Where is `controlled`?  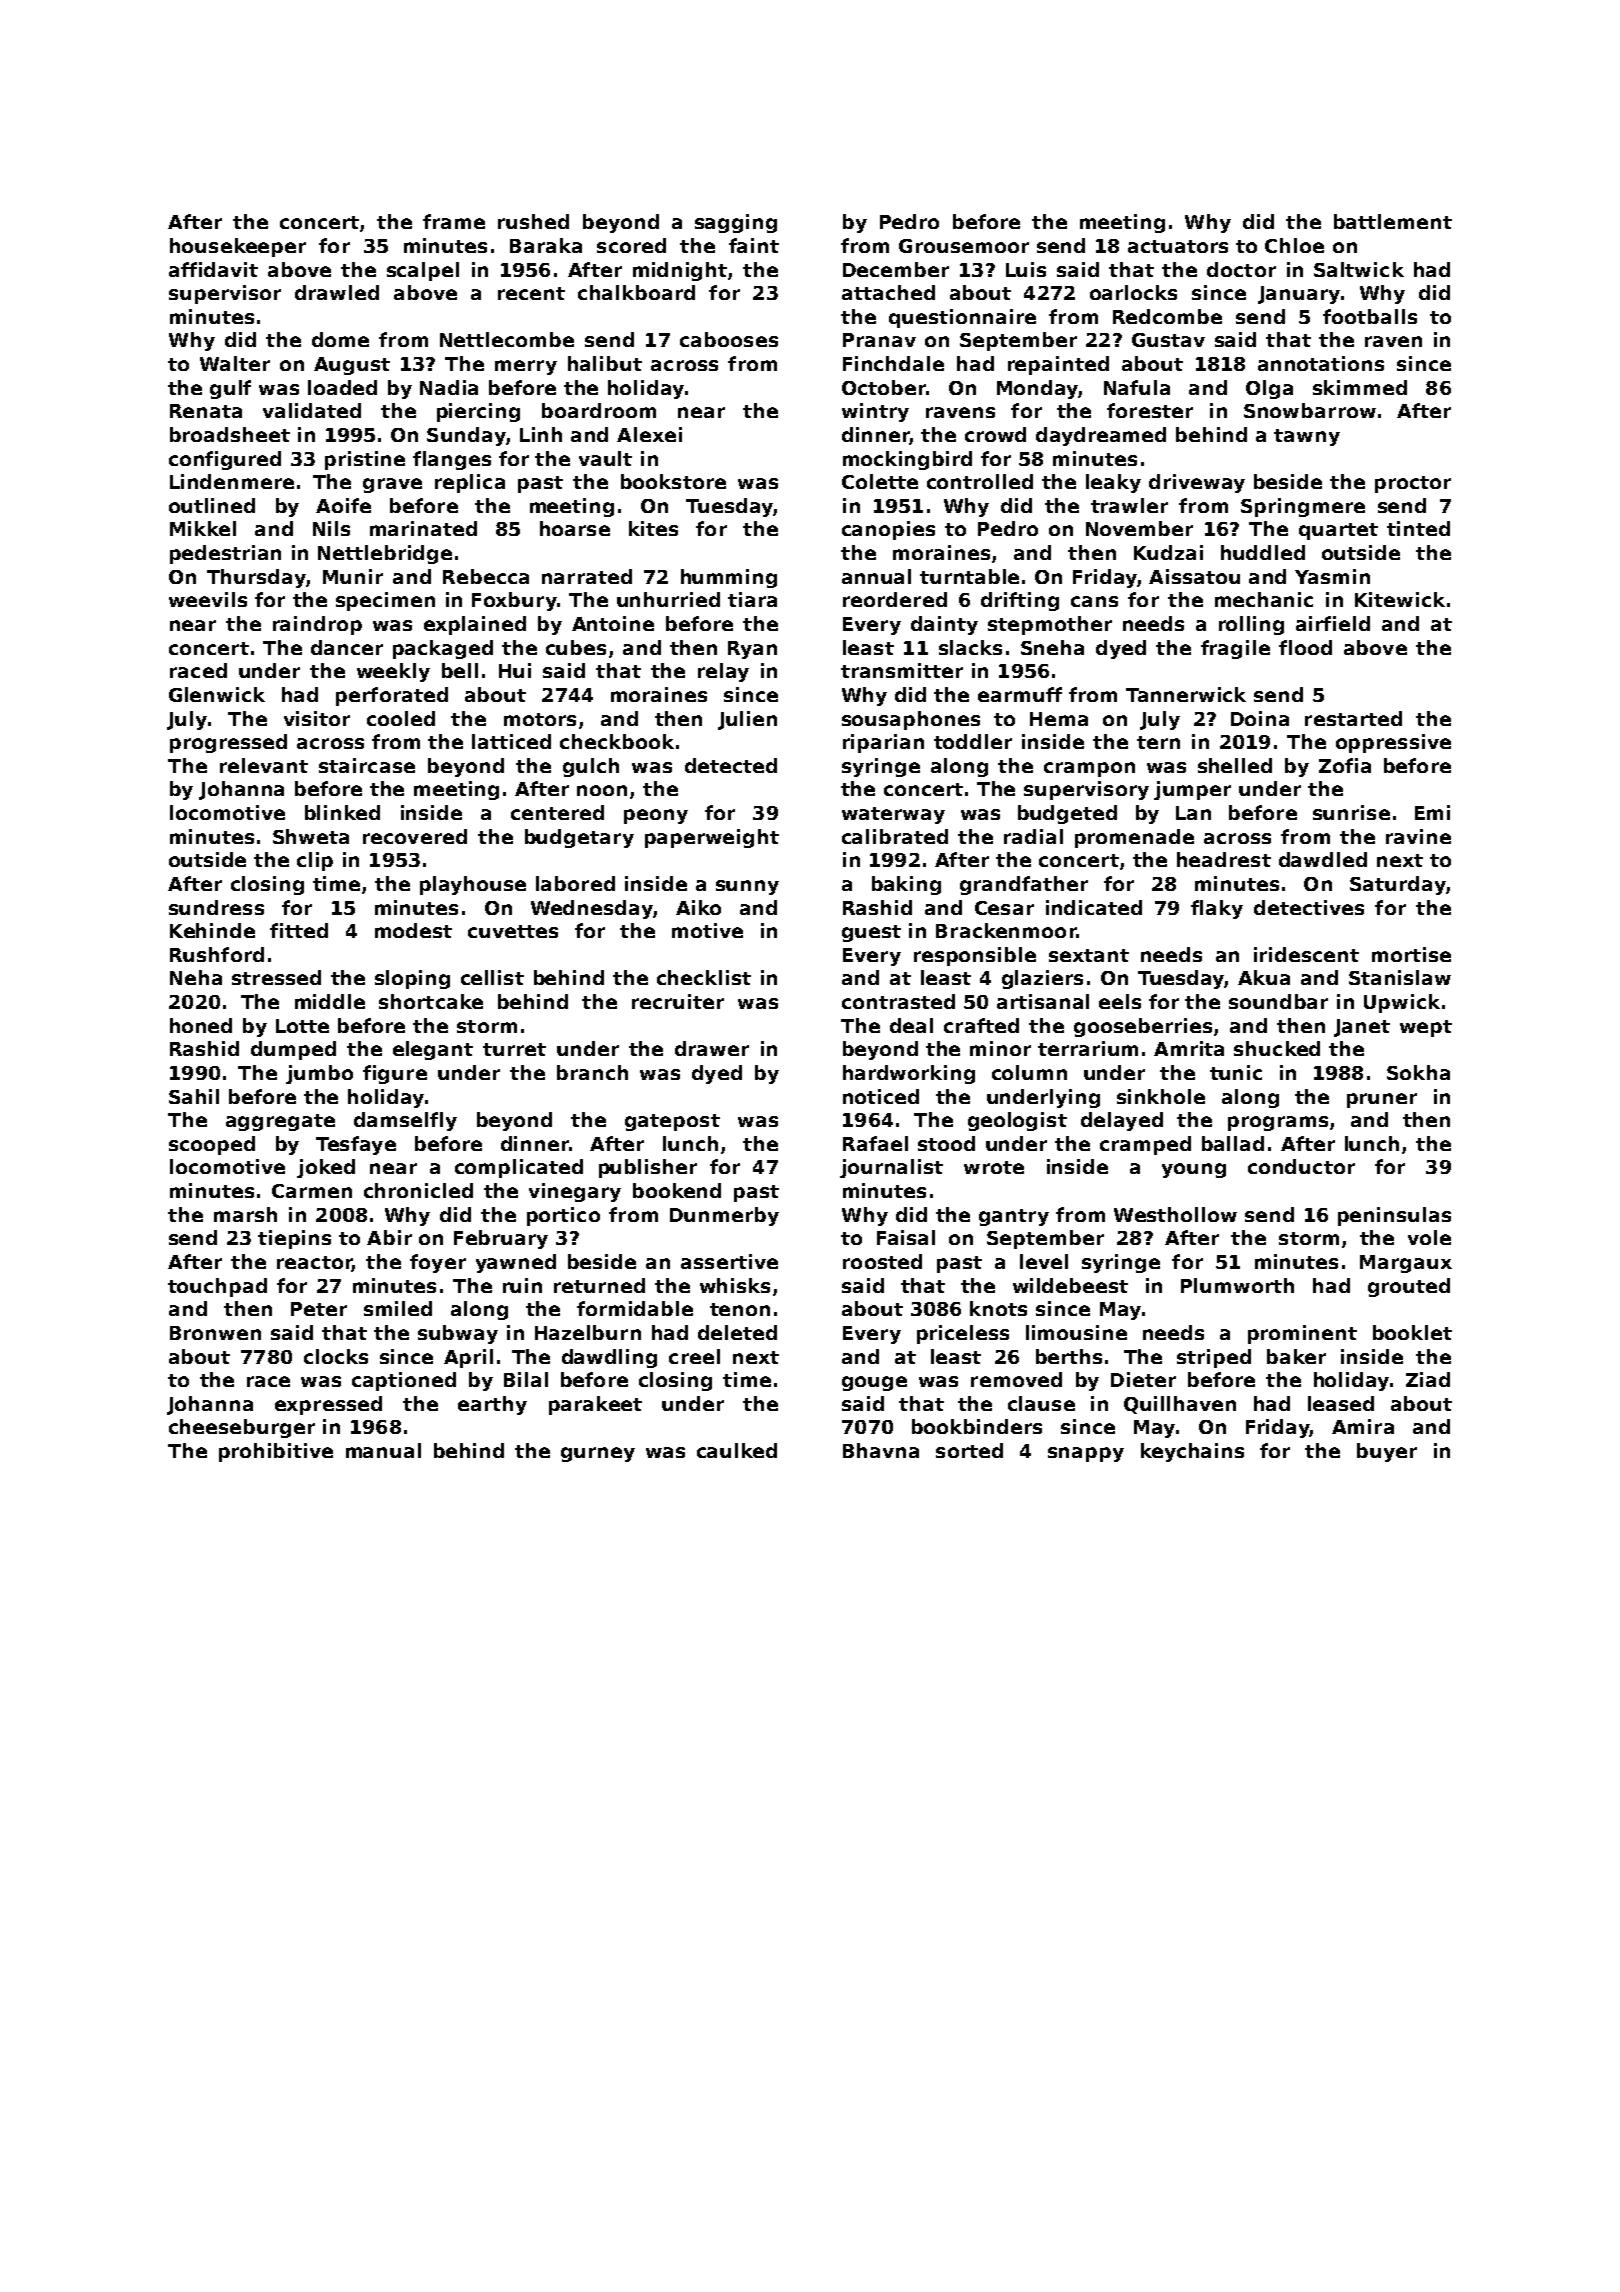
controlled is located at coordinates (980, 481).
